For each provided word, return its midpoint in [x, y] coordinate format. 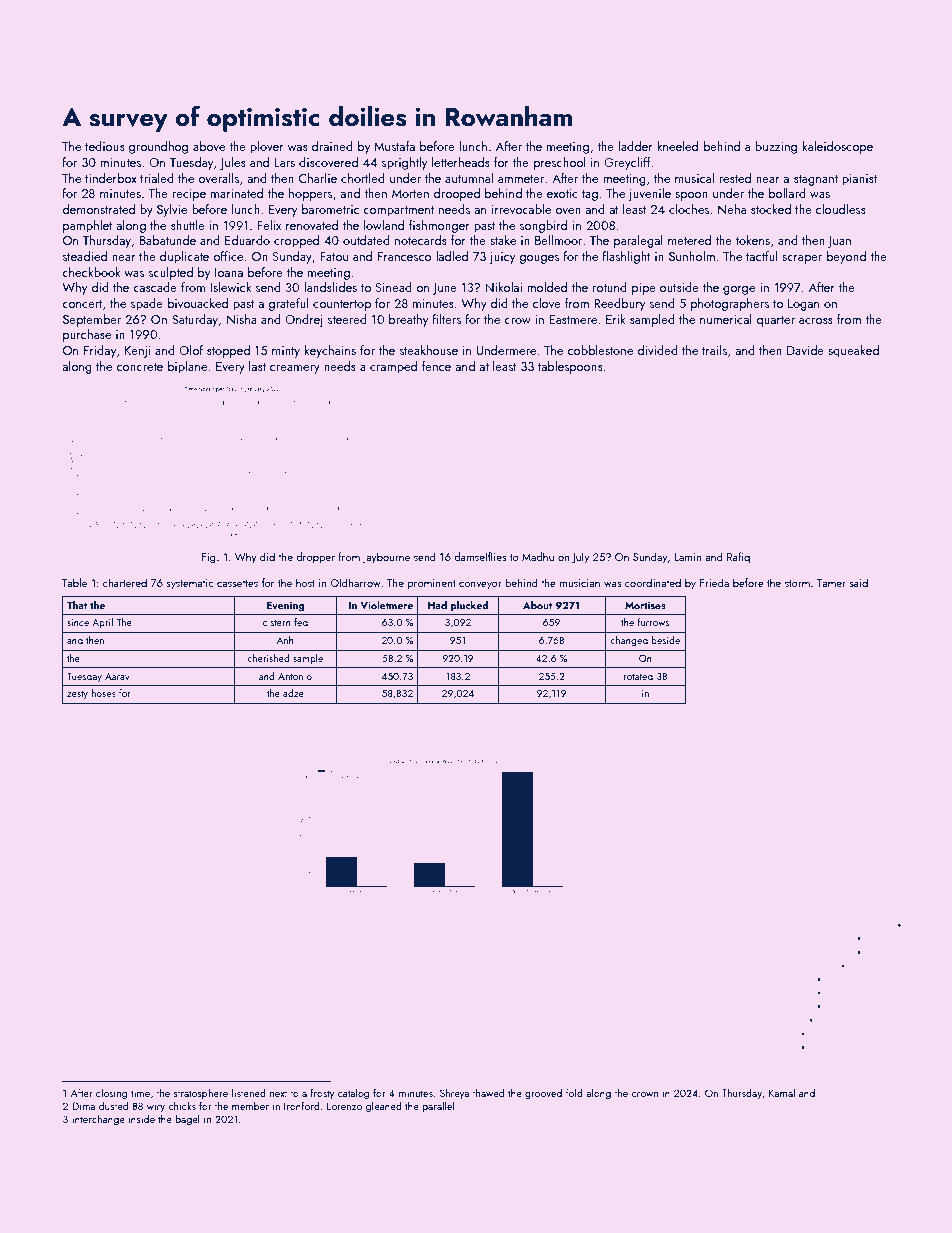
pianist [859, 180]
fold [574, 1093]
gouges [539, 259]
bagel [187, 1120]
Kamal [782, 1093]
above [209, 146]
